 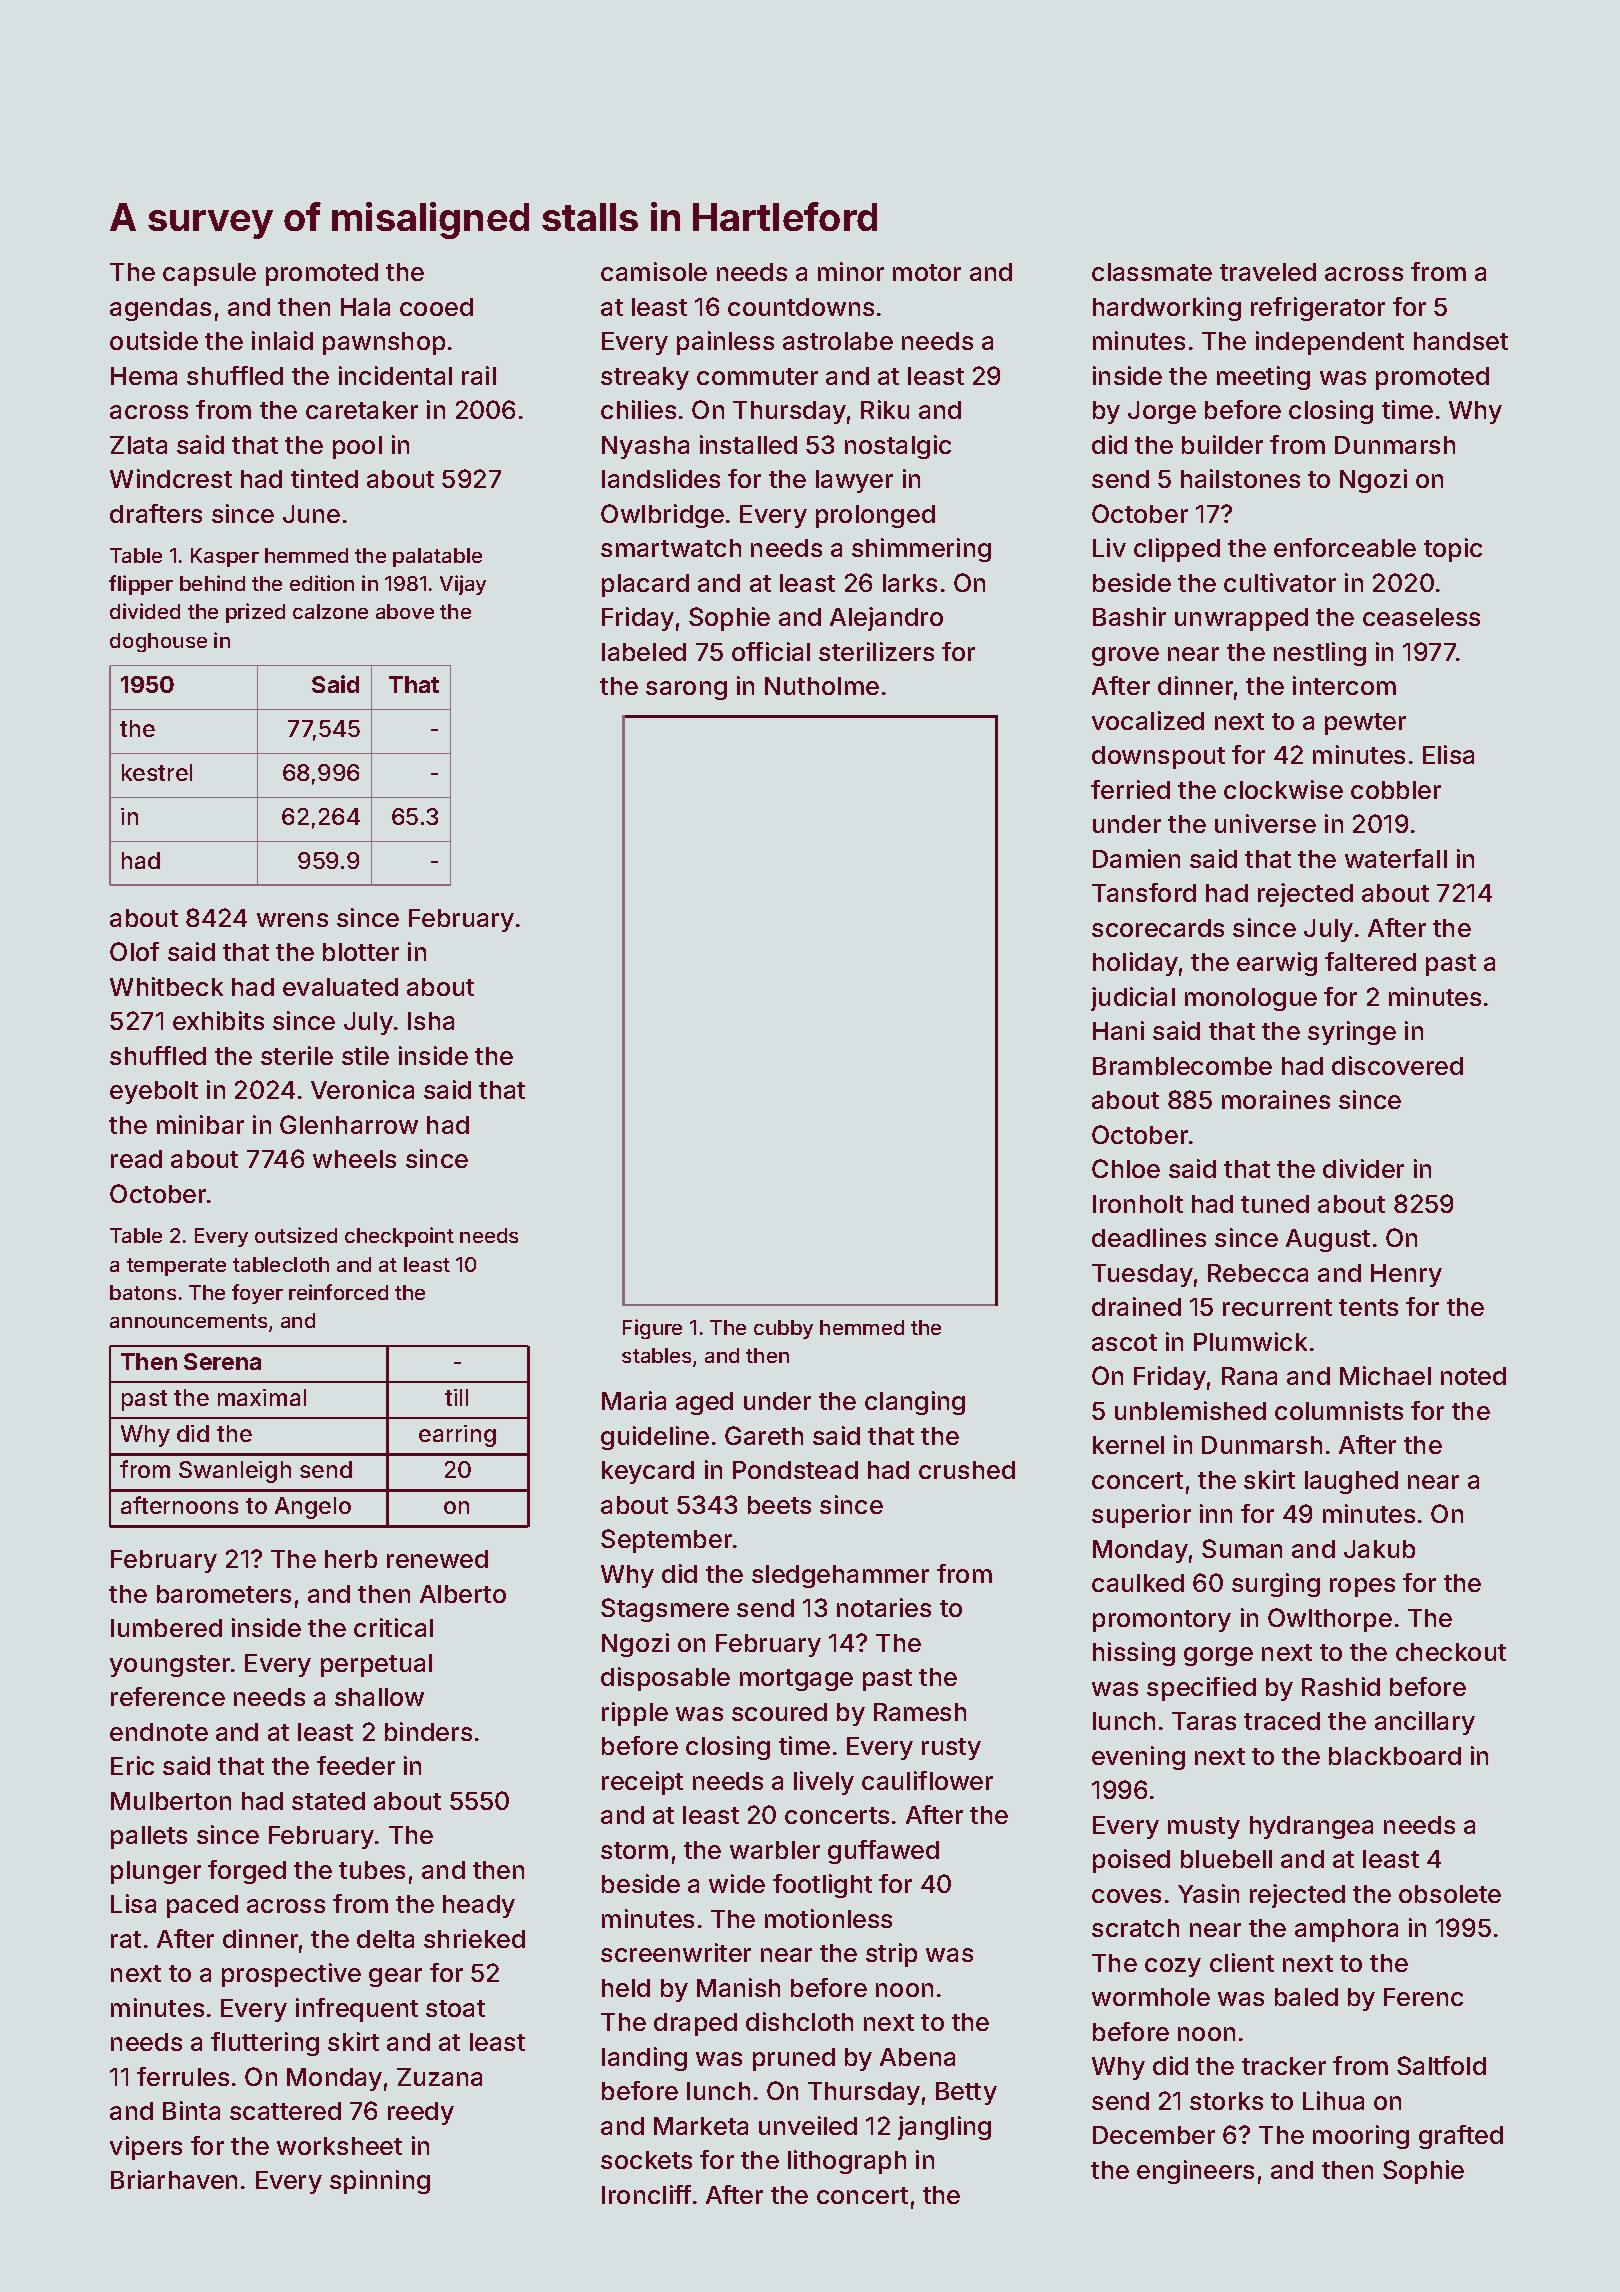 I want to click on amphora, so click(x=1346, y=1930).
